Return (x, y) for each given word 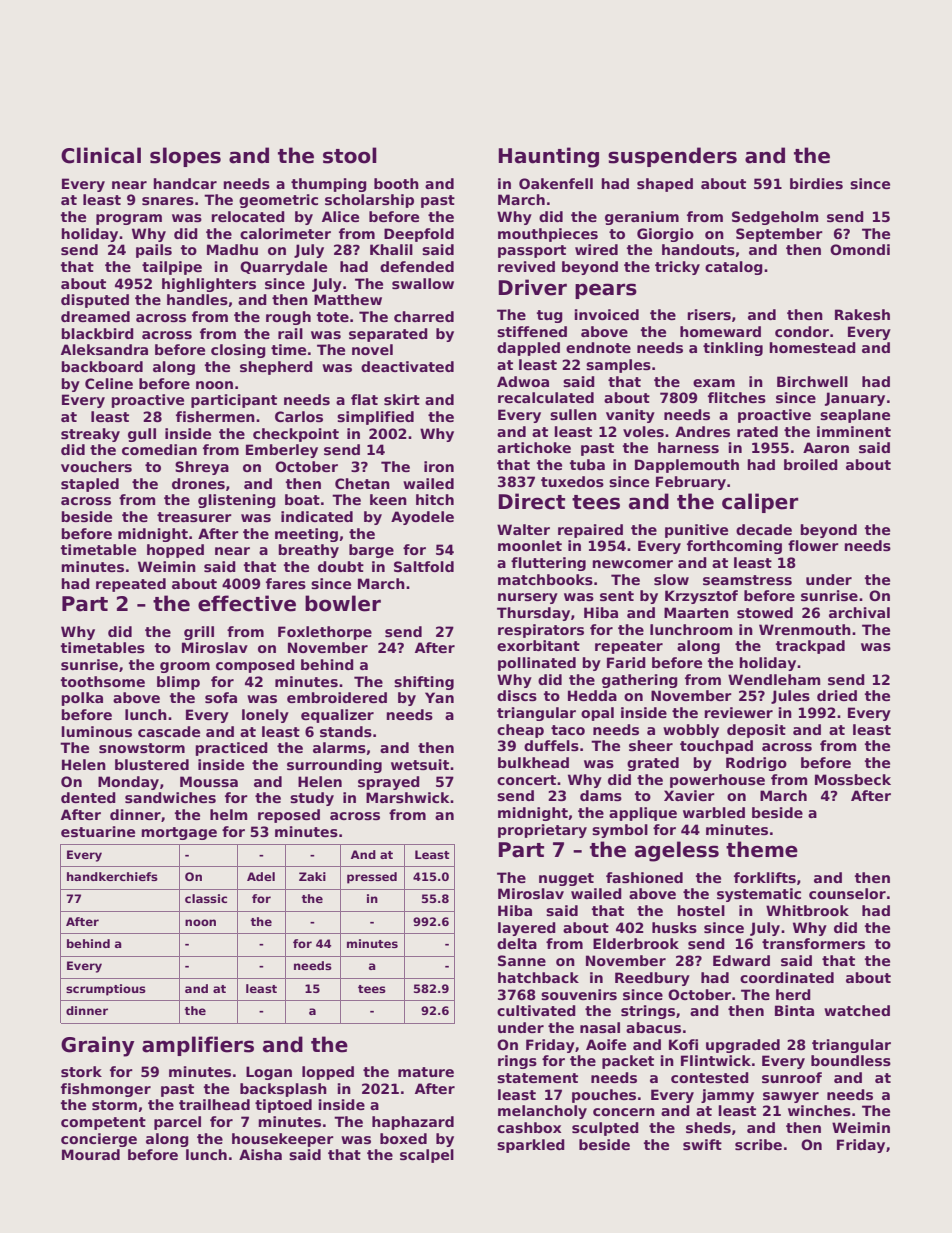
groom (185, 667)
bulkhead (533, 762)
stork (81, 1071)
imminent (854, 431)
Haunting (548, 157)
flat (364, 399)
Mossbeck (853, 779)
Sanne (522, 960)
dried (837, 695)
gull (142, 435)
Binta (794, 1010)
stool (350, 155)
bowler (343, 603)
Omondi (860, 249)
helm (228, 814)
